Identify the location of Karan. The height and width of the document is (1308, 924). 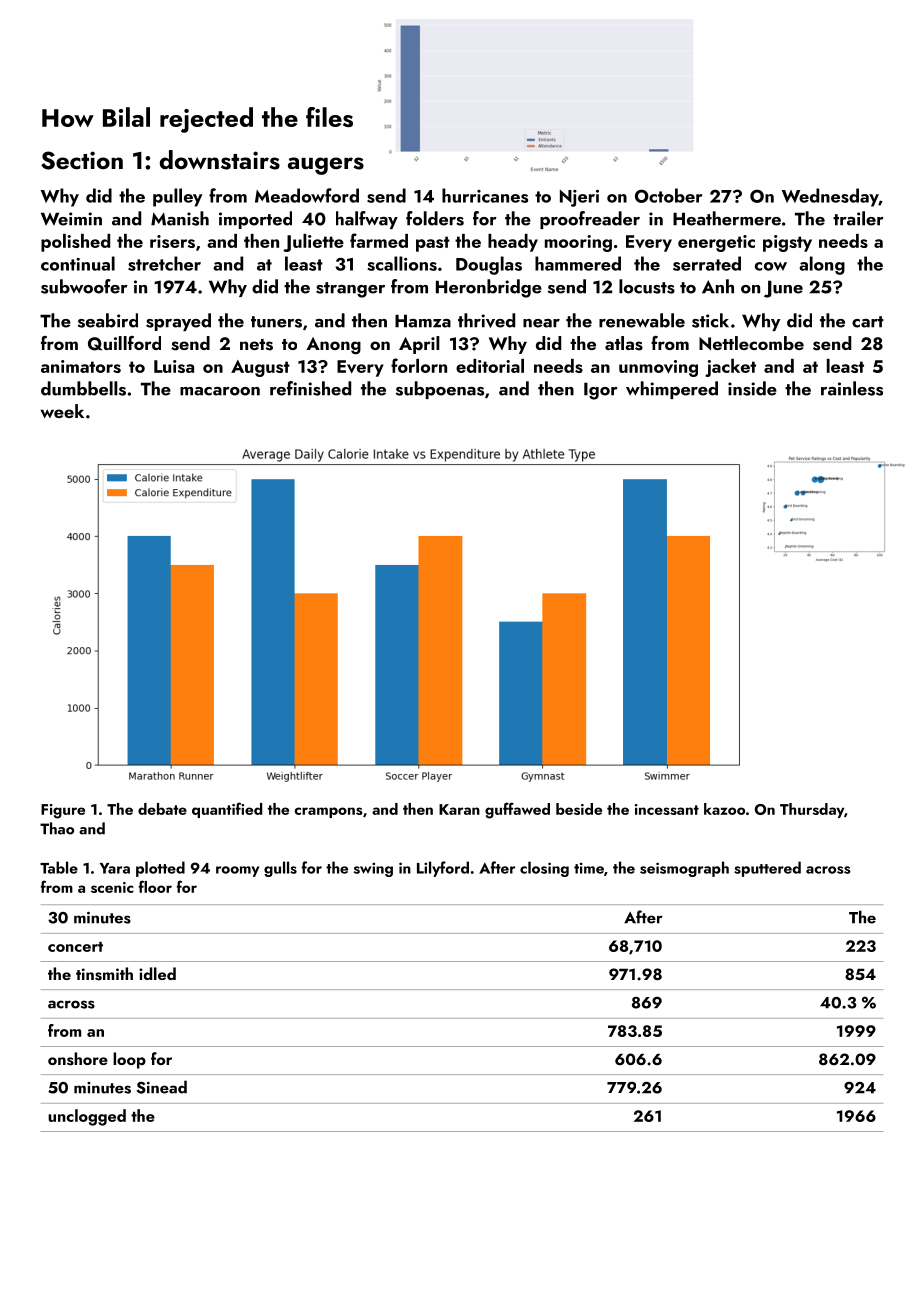
(459, 809).
